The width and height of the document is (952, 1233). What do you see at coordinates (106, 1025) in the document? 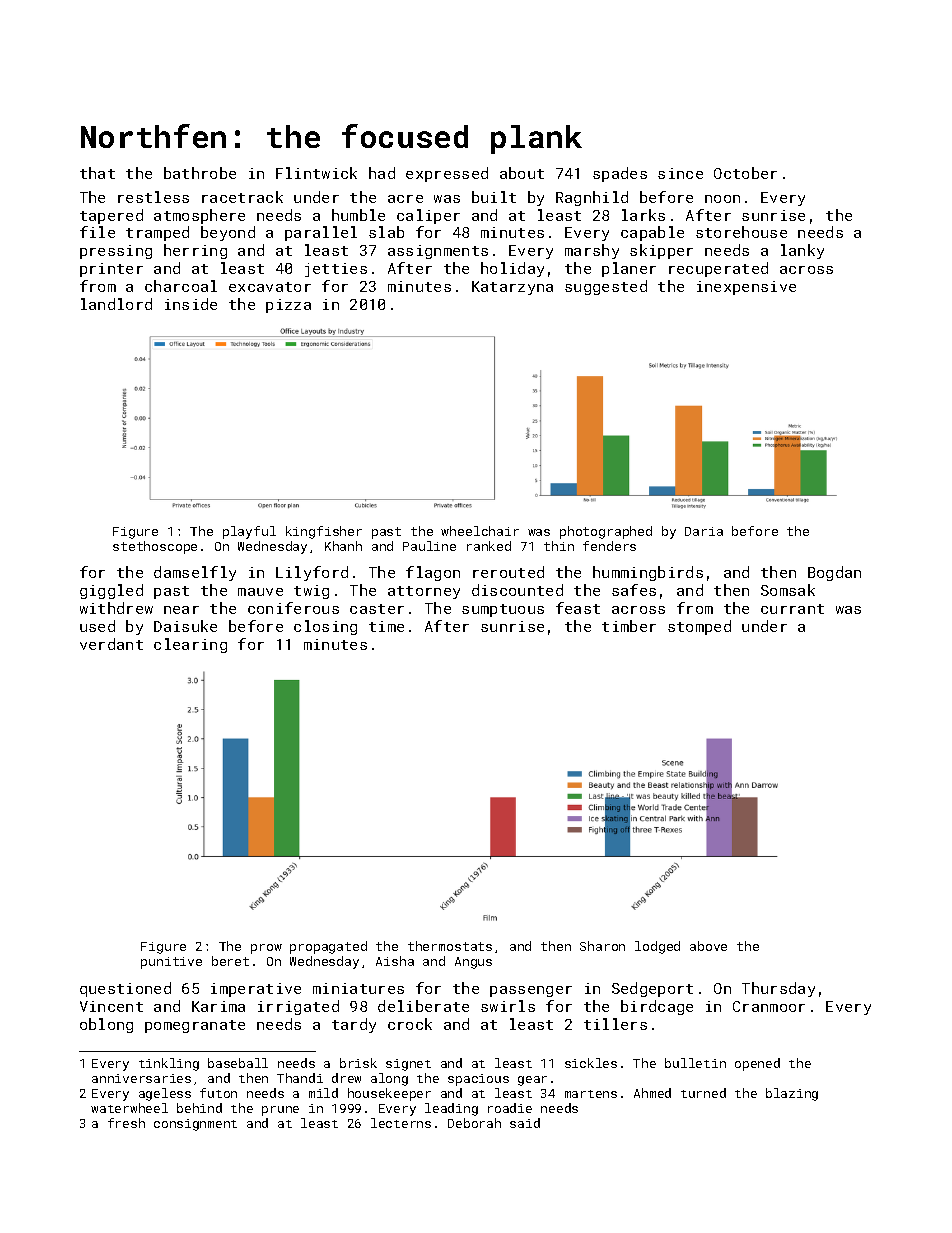
I see `oblong` at bounding box center [106, 1025].
